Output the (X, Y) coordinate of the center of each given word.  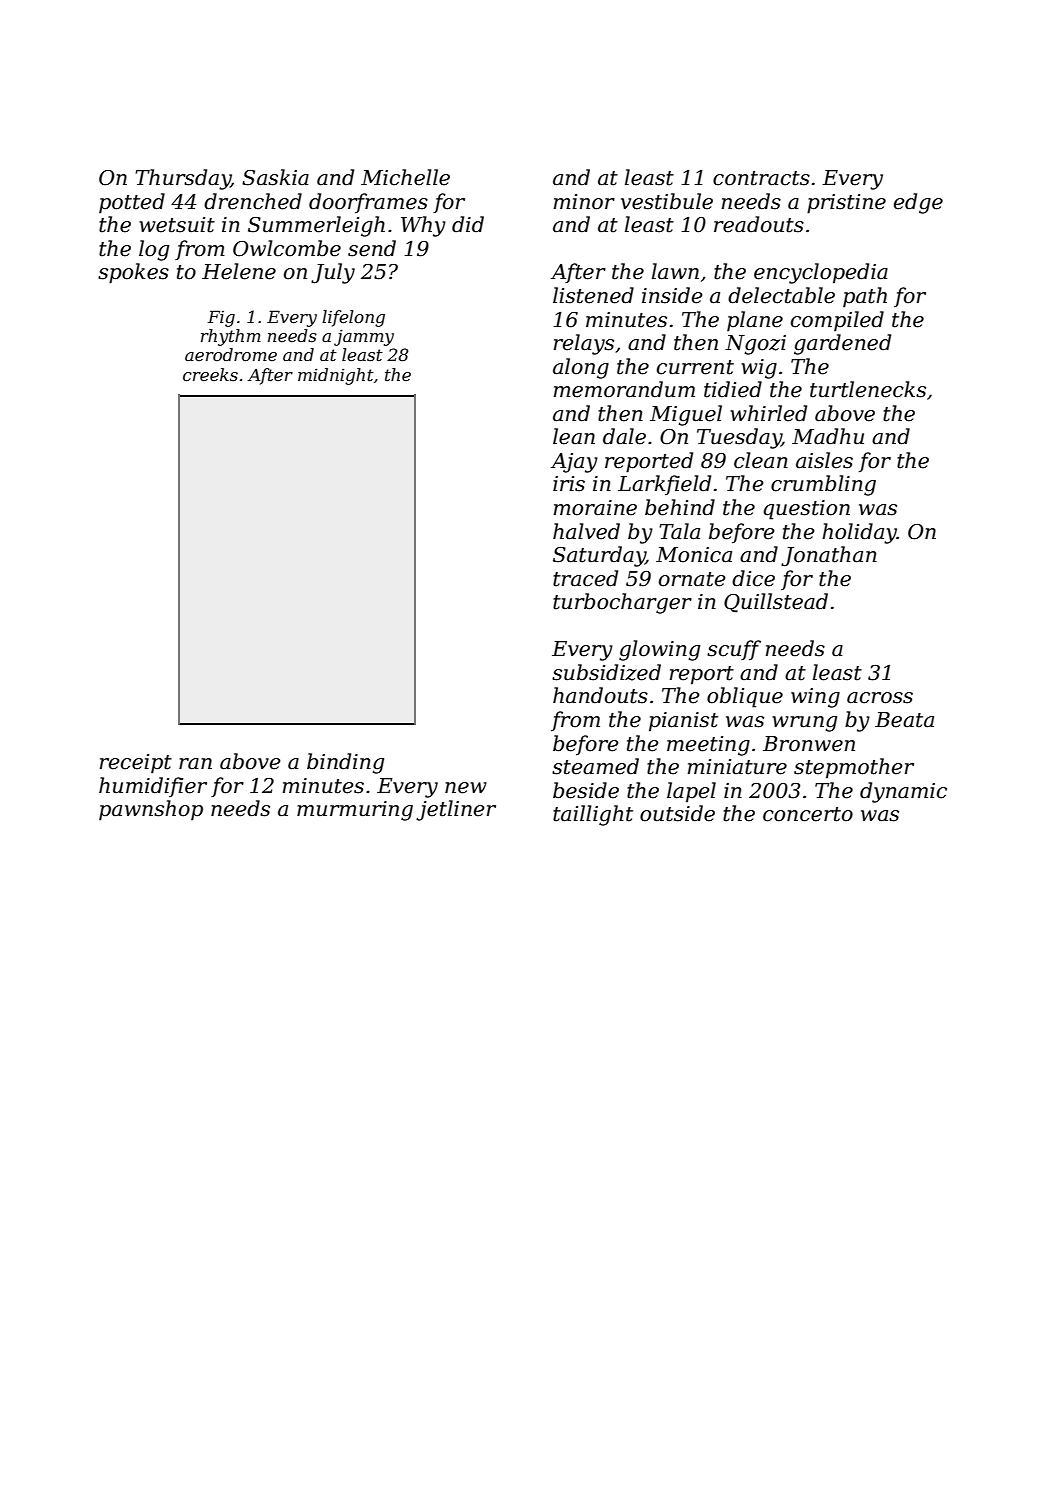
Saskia (275, 177)
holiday (859, 533)
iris (569, 484)
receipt (136, 764)
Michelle (405, 177)
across (880, 698)
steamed (595, 766)
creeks (210, 374)
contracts (761, 178)
